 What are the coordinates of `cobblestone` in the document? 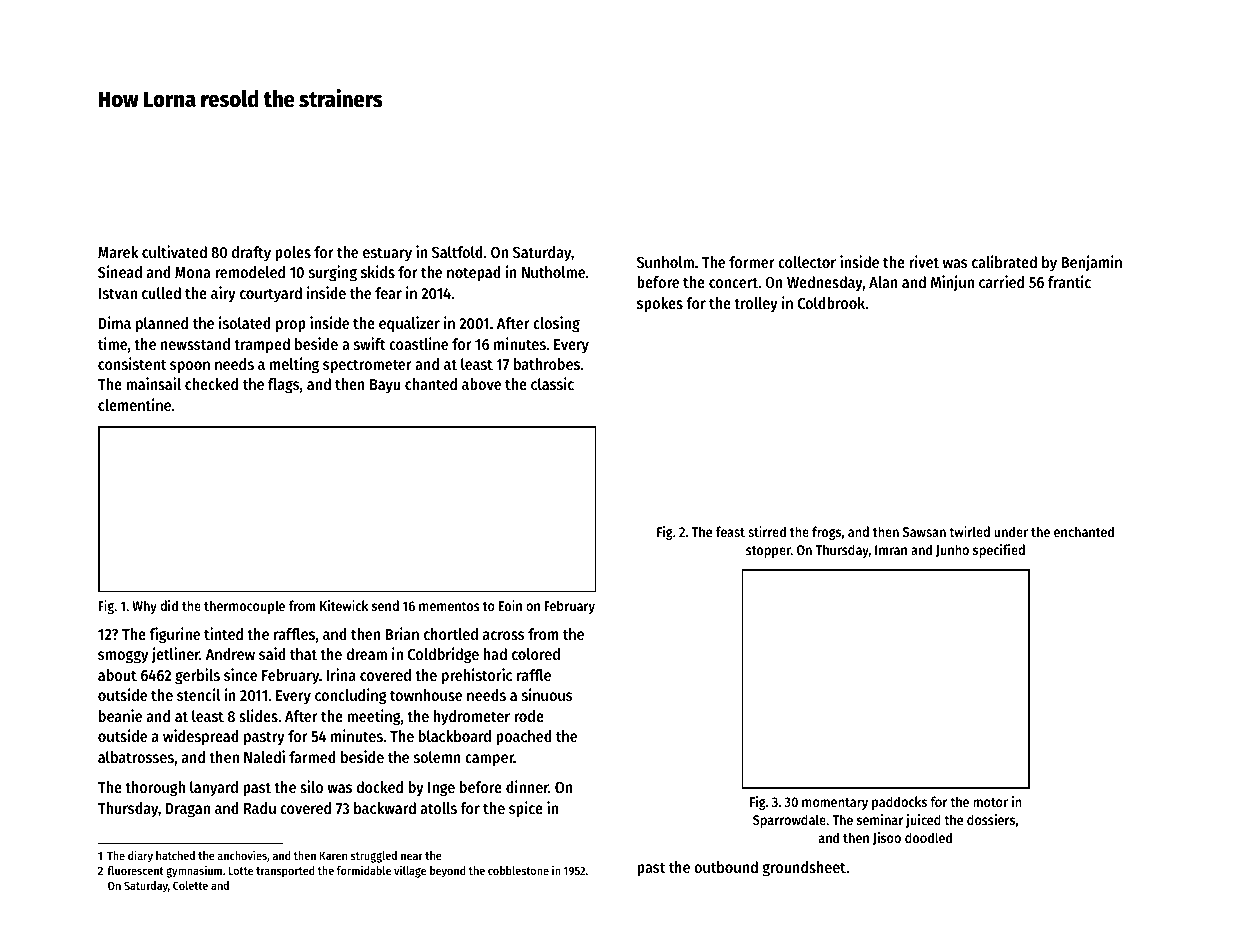 It's located at (518, 870).
